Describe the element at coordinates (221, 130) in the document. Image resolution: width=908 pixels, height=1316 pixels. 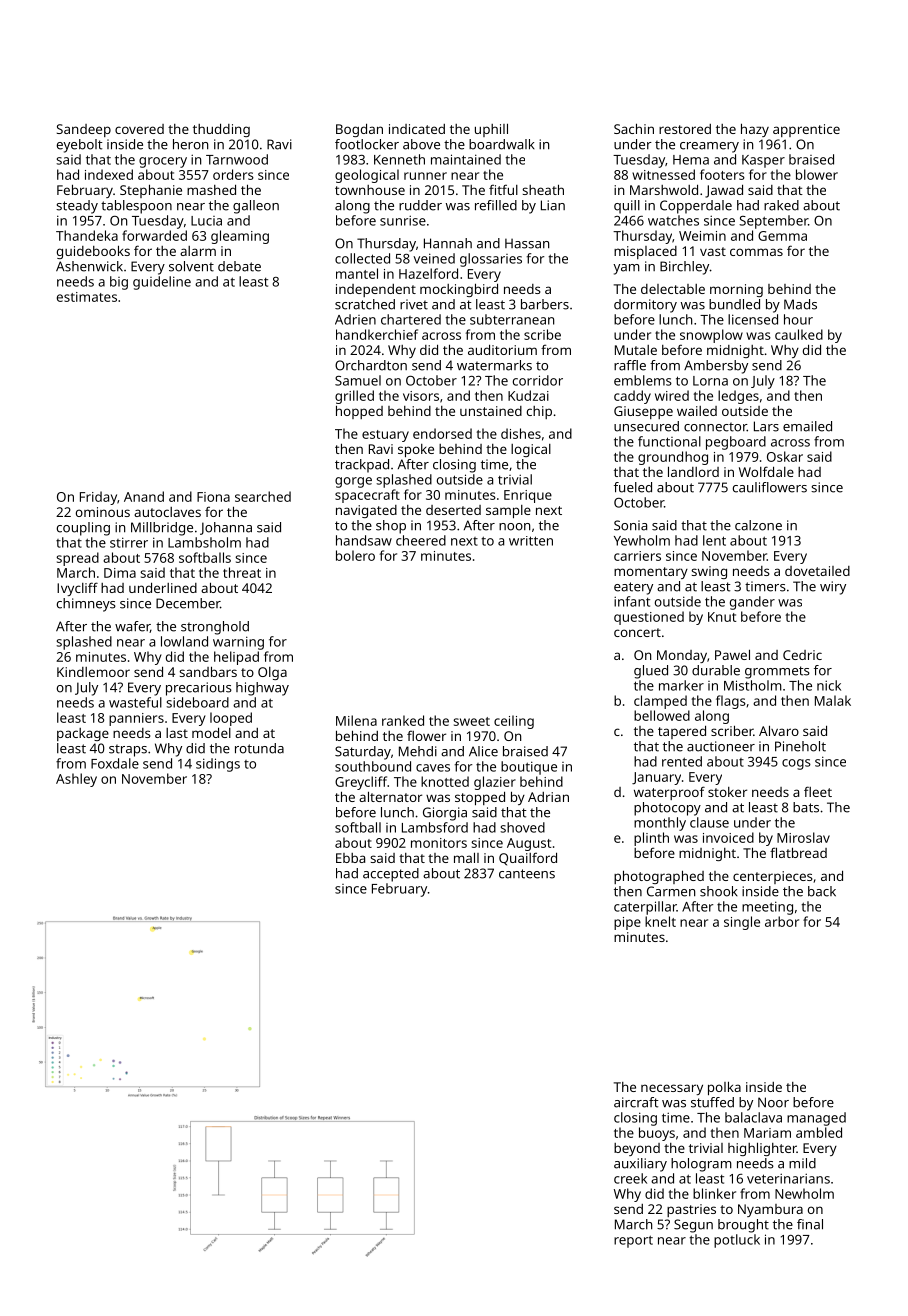
I see `thudding` at that location.
